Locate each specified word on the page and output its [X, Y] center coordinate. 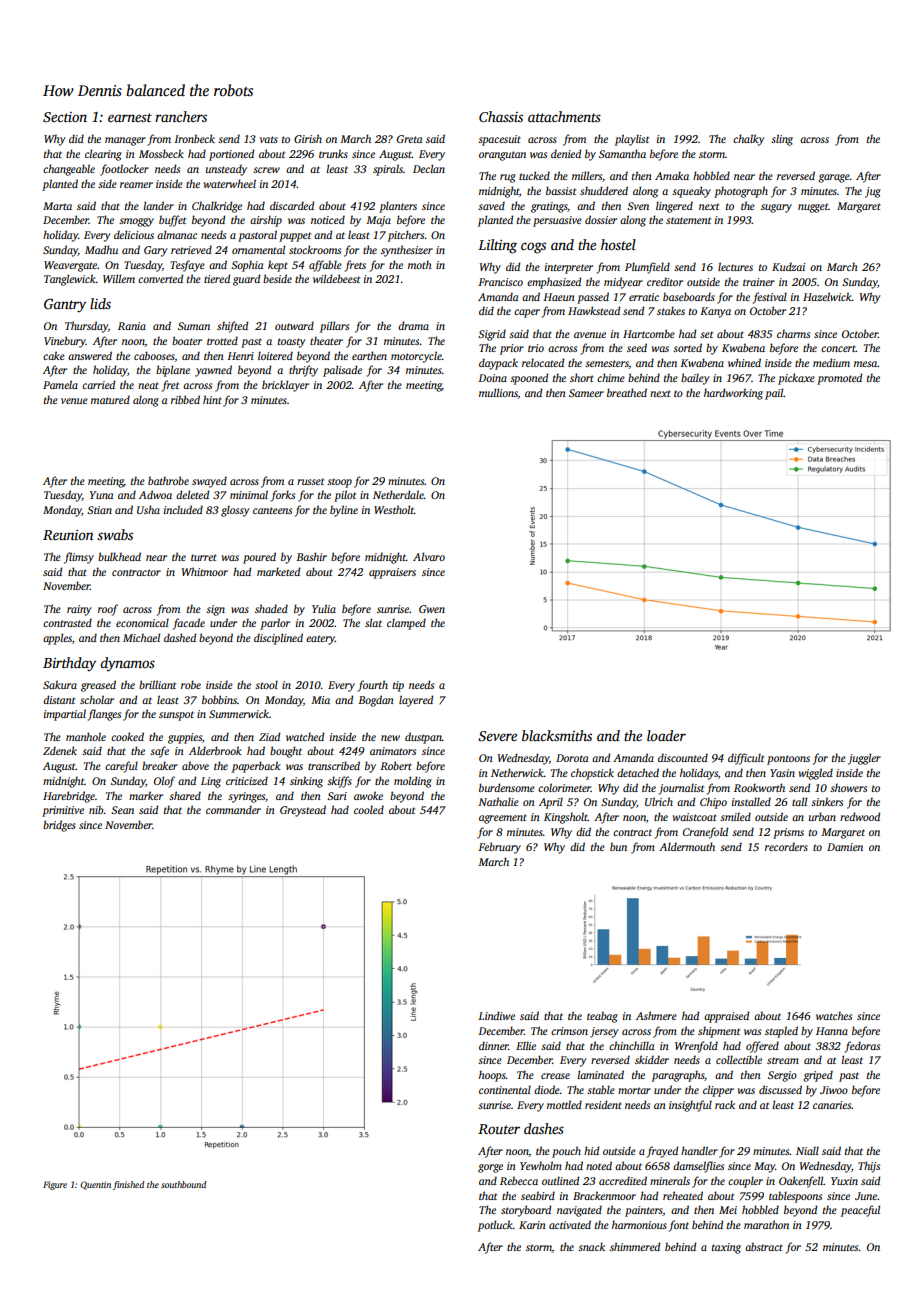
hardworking [733, 394]
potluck [495, 1226]
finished [129, 1185]
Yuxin [844, 1181]
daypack [498, 364]
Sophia [247, 266]
